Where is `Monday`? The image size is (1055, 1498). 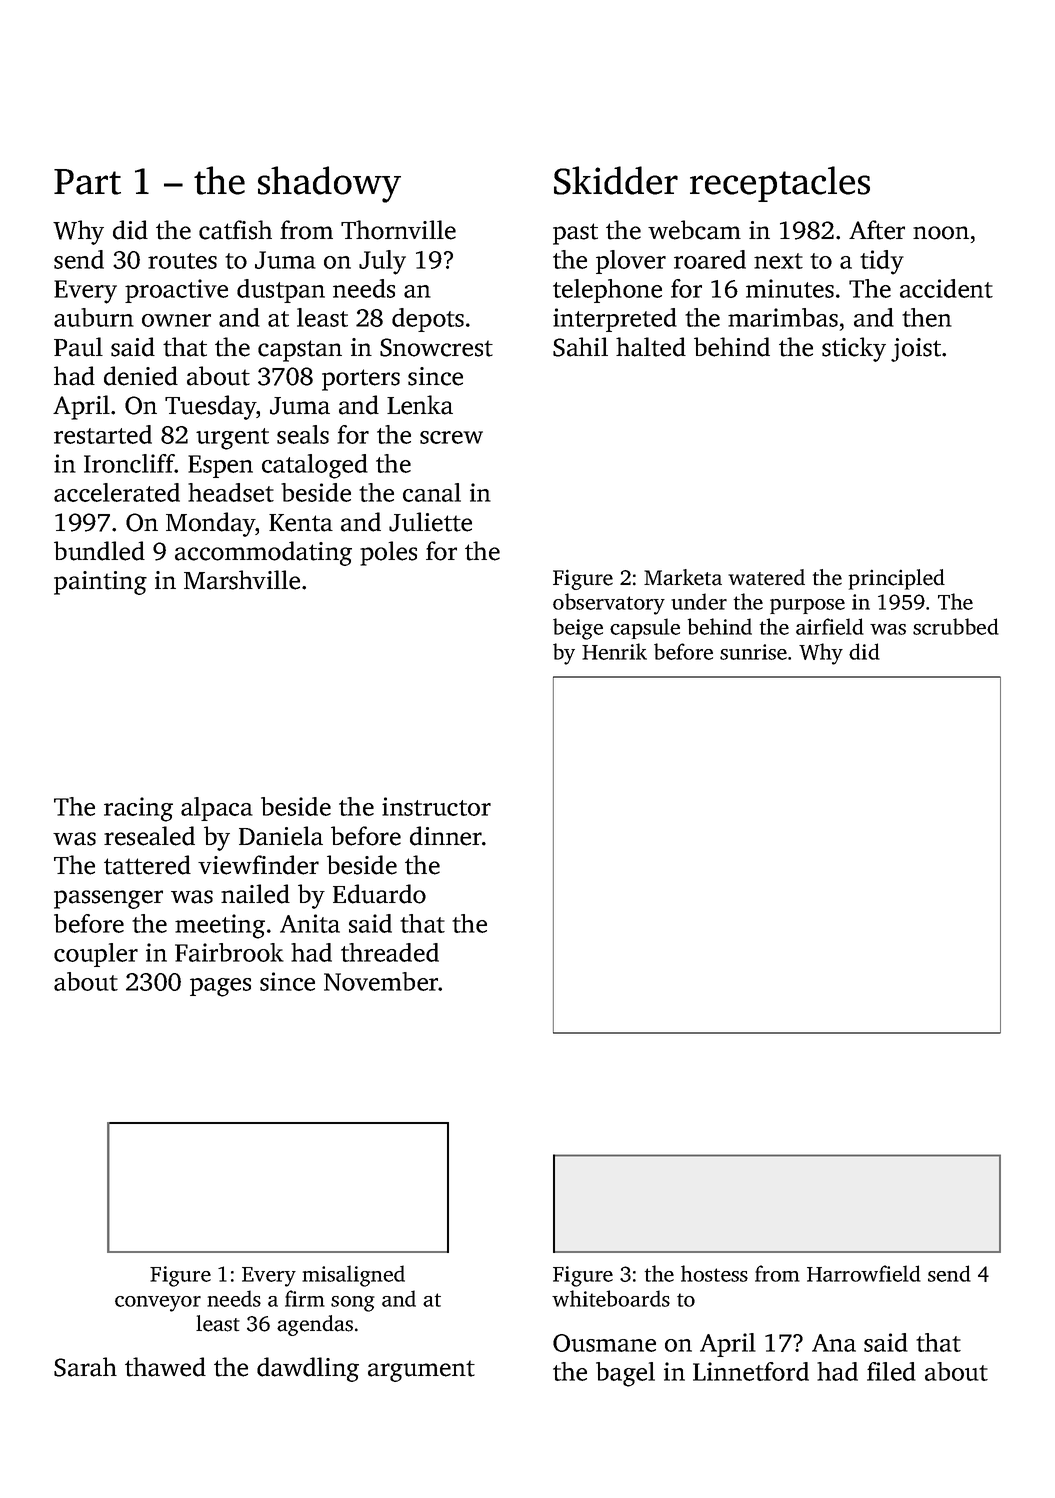
Monday is located at coordinates (210, 524).
